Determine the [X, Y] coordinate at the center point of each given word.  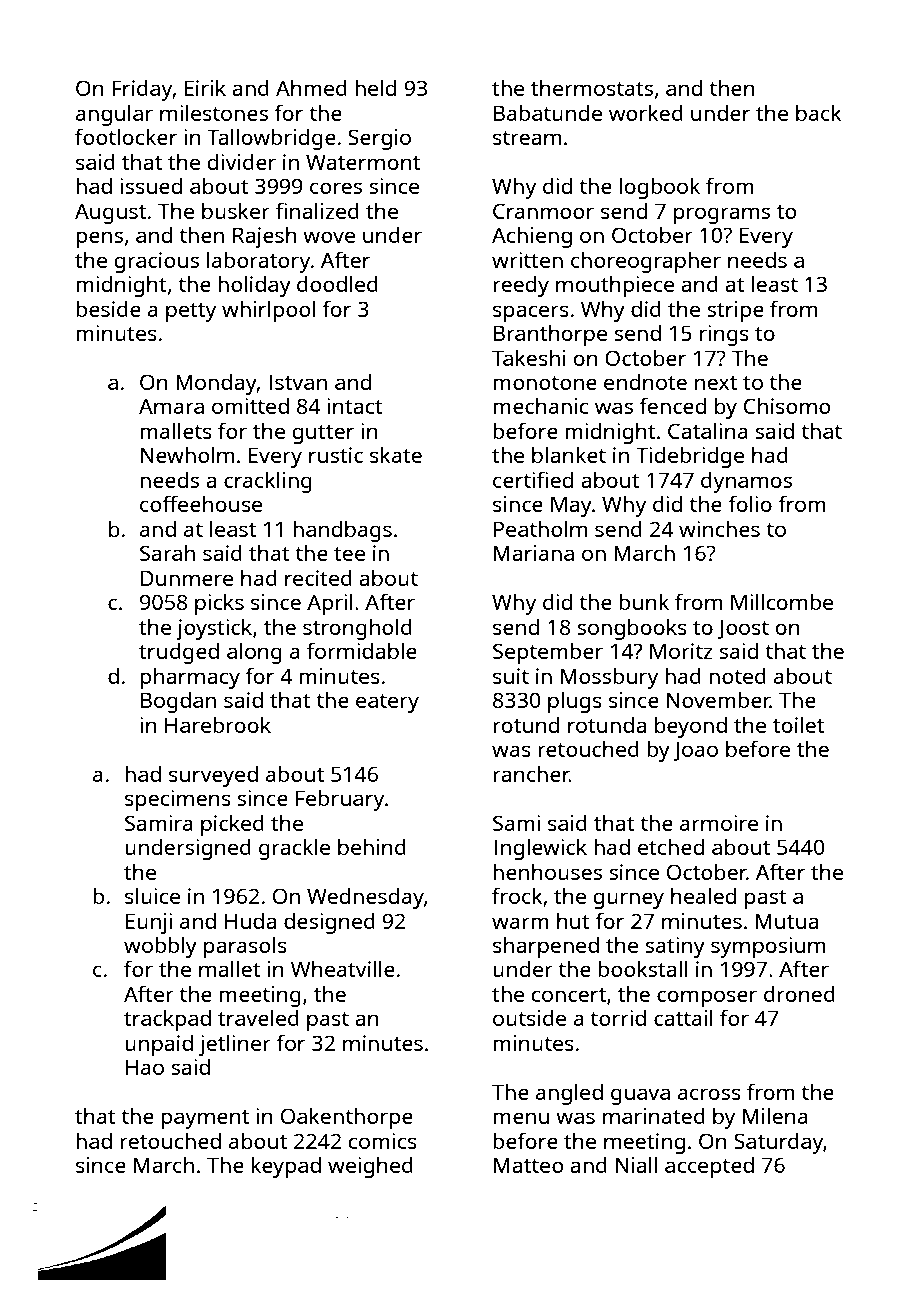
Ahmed [311, 88]
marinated [654, 1116]
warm [520, 923]
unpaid [159, 1045]
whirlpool [268, 311]
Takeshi [529, 357]
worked [646, 112]
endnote [645, 382]
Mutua [787, 921]
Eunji [149, 923]
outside [529, 1018]
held [375, 87]
